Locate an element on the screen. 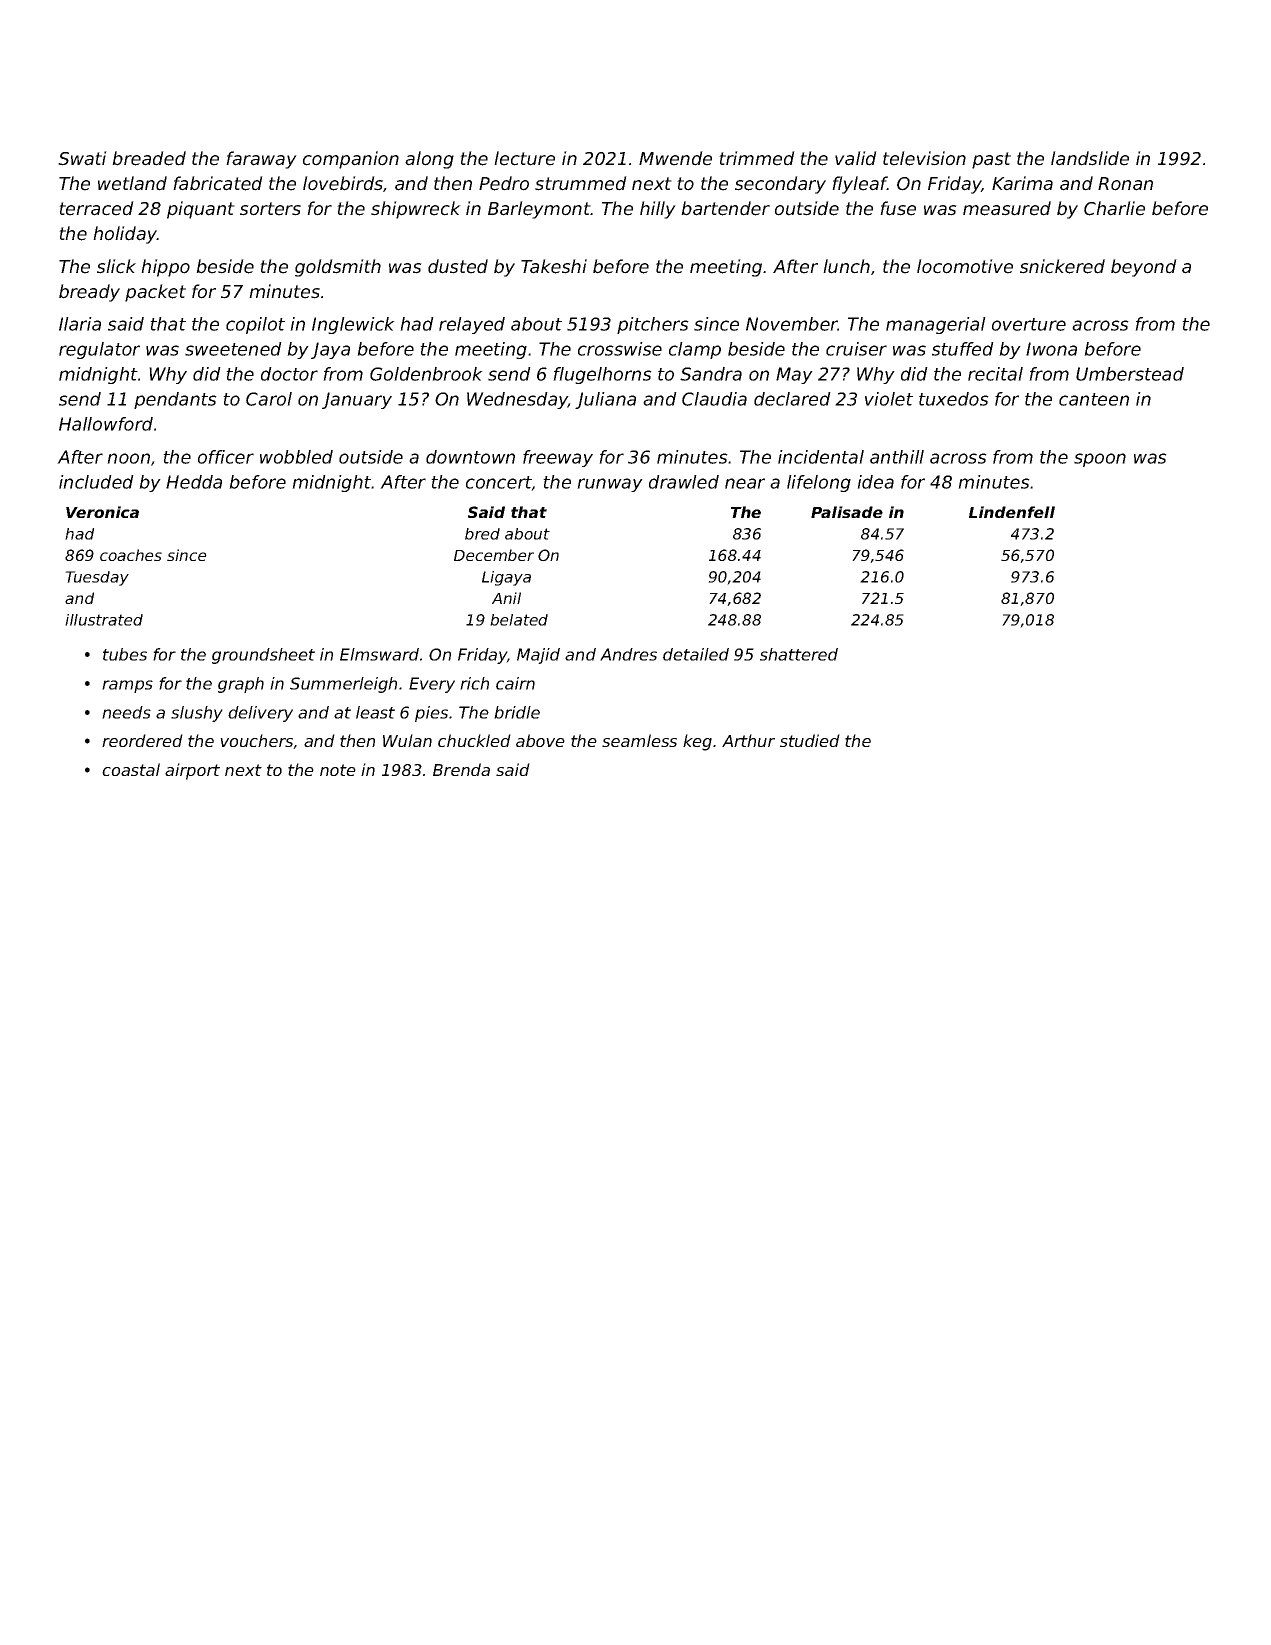  Swati is located at coordinates (82, 158).
